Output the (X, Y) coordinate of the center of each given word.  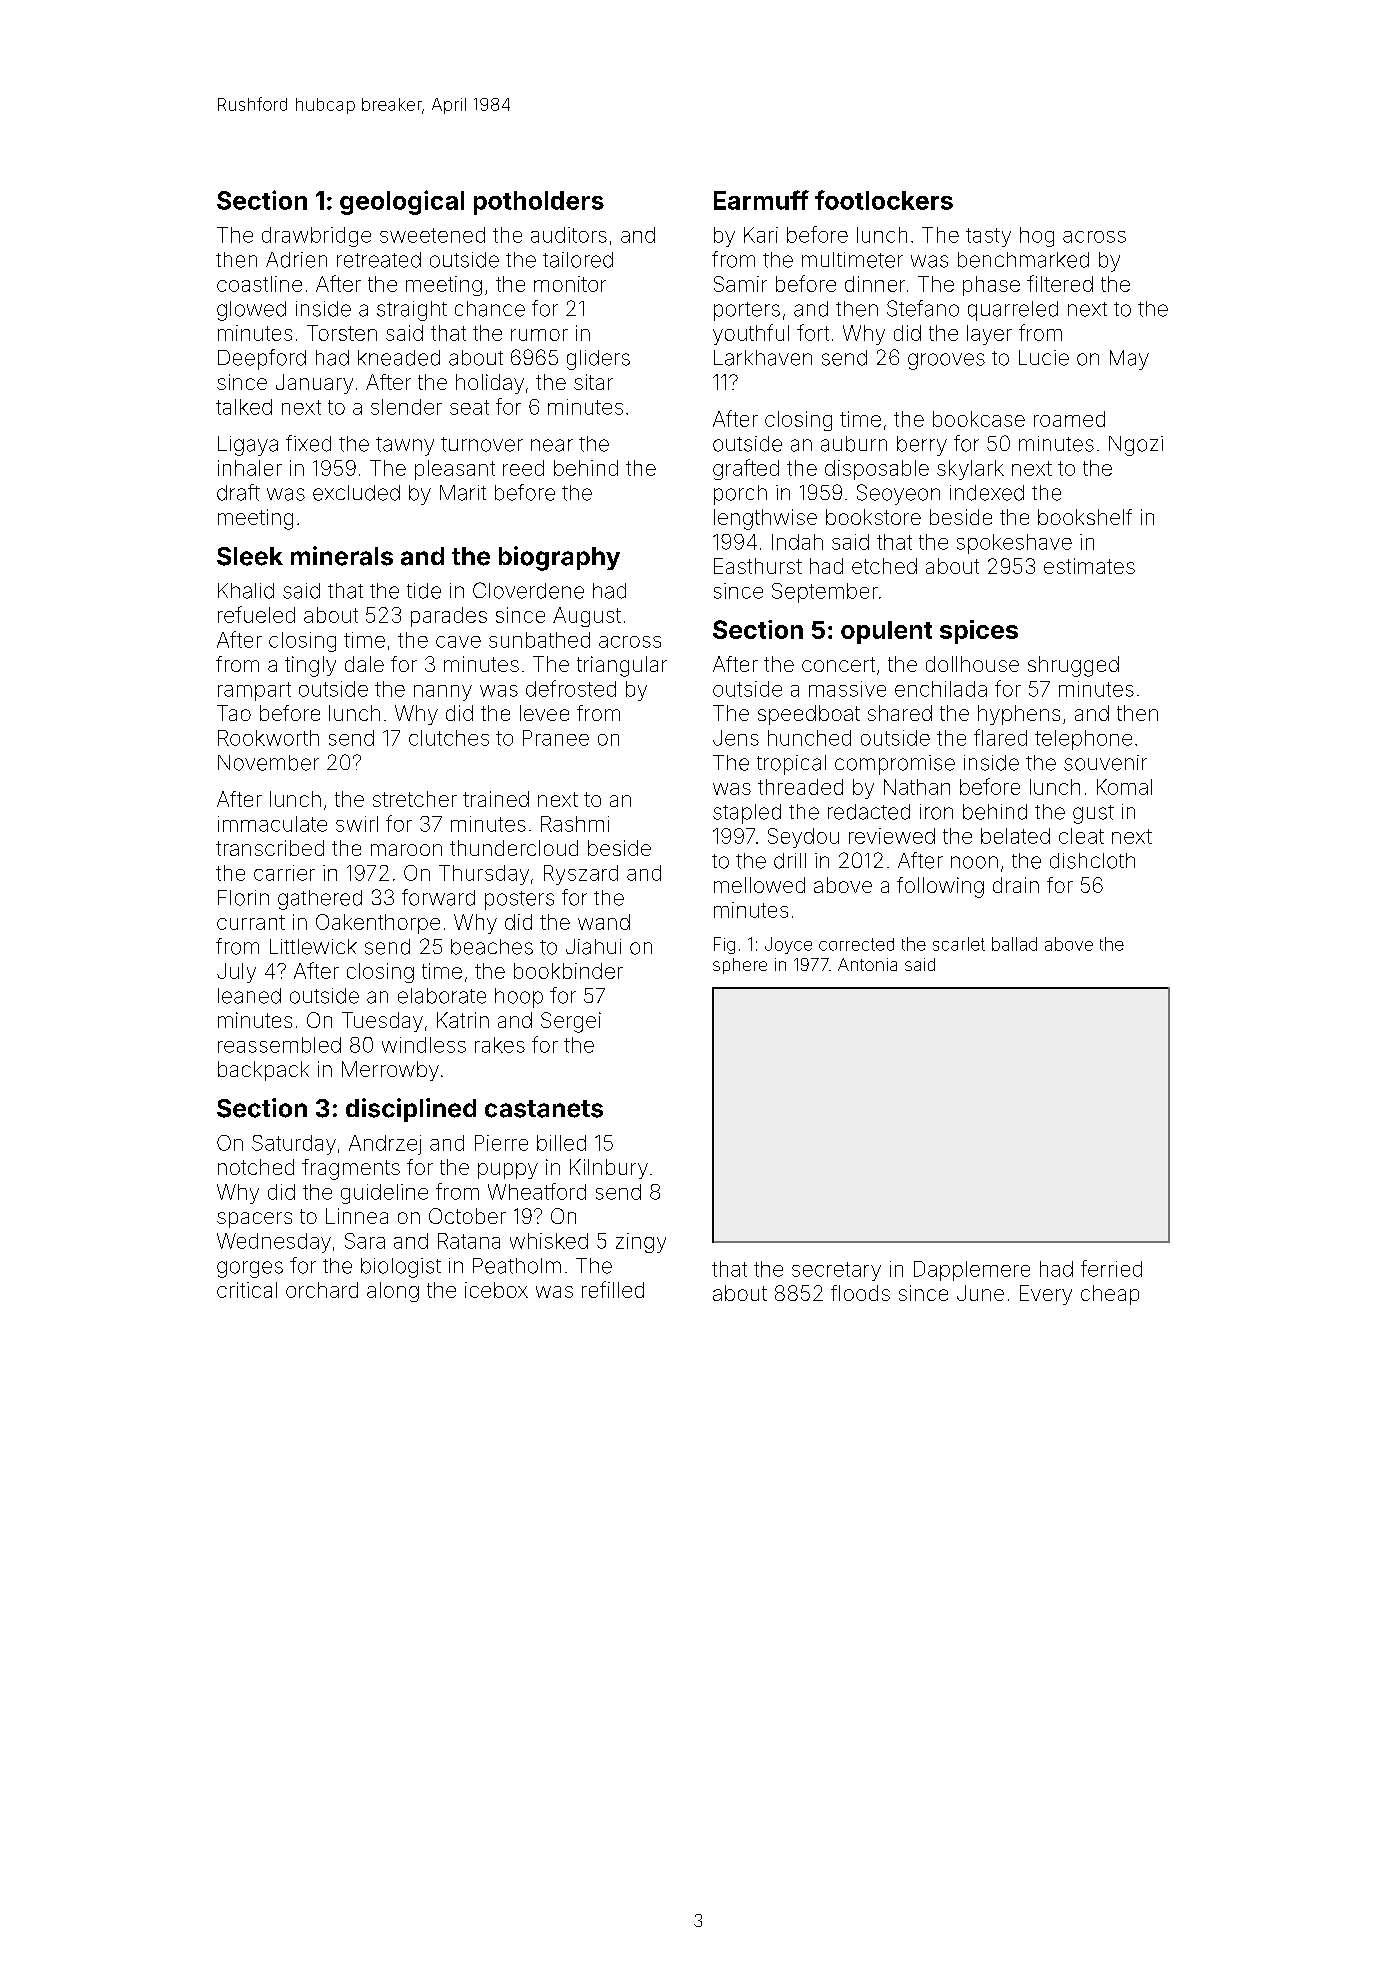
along (393, 1292)
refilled (613, 1289)
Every (1046, 1295)
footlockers (884, 200)
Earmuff (761, 200)
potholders (539, 203)
